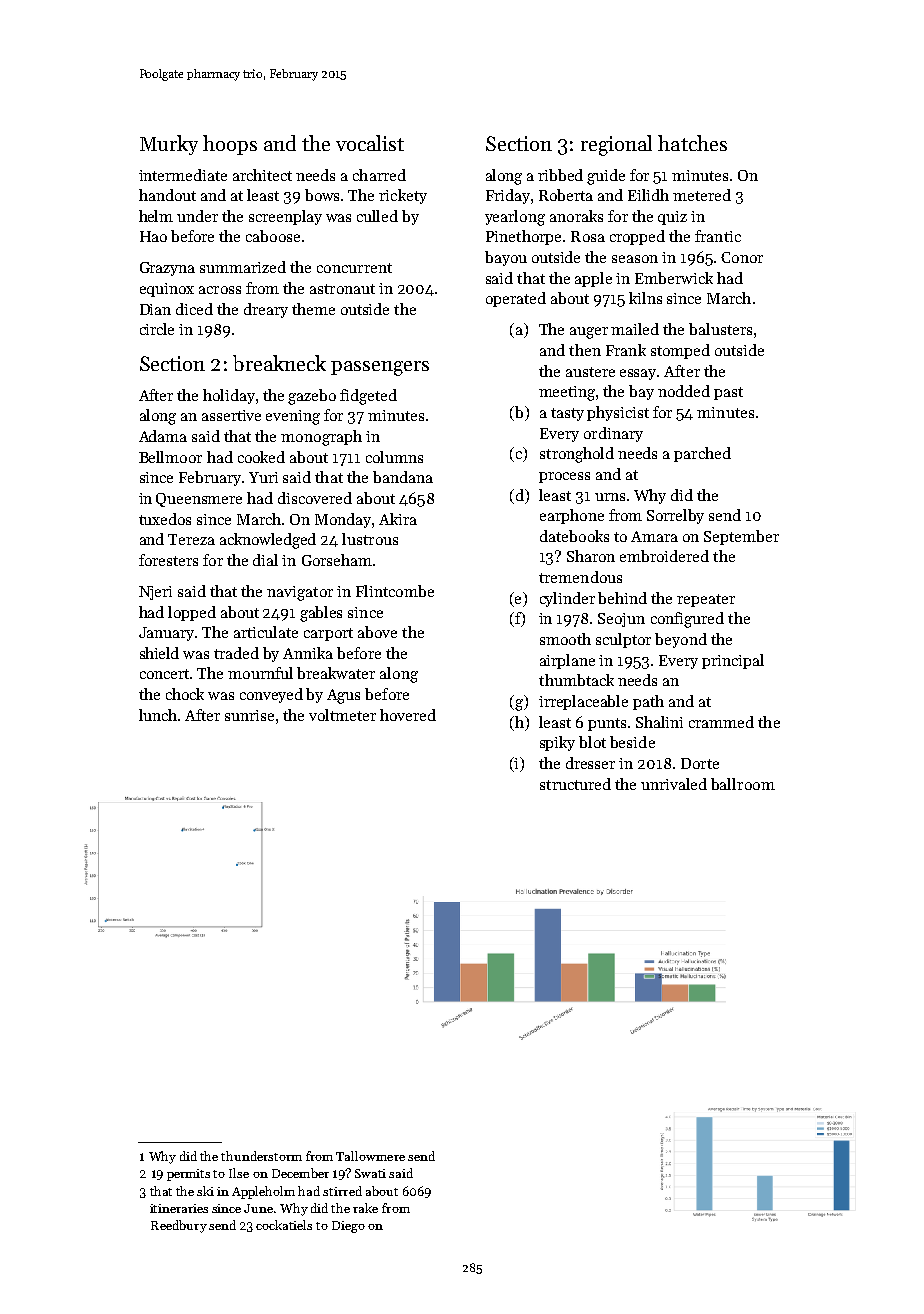 The width and height of the screenshot is (924, 1314). Describe the element at coordinates (370, 1156) in the screenshot. I see `Tallowmere` at that location.
